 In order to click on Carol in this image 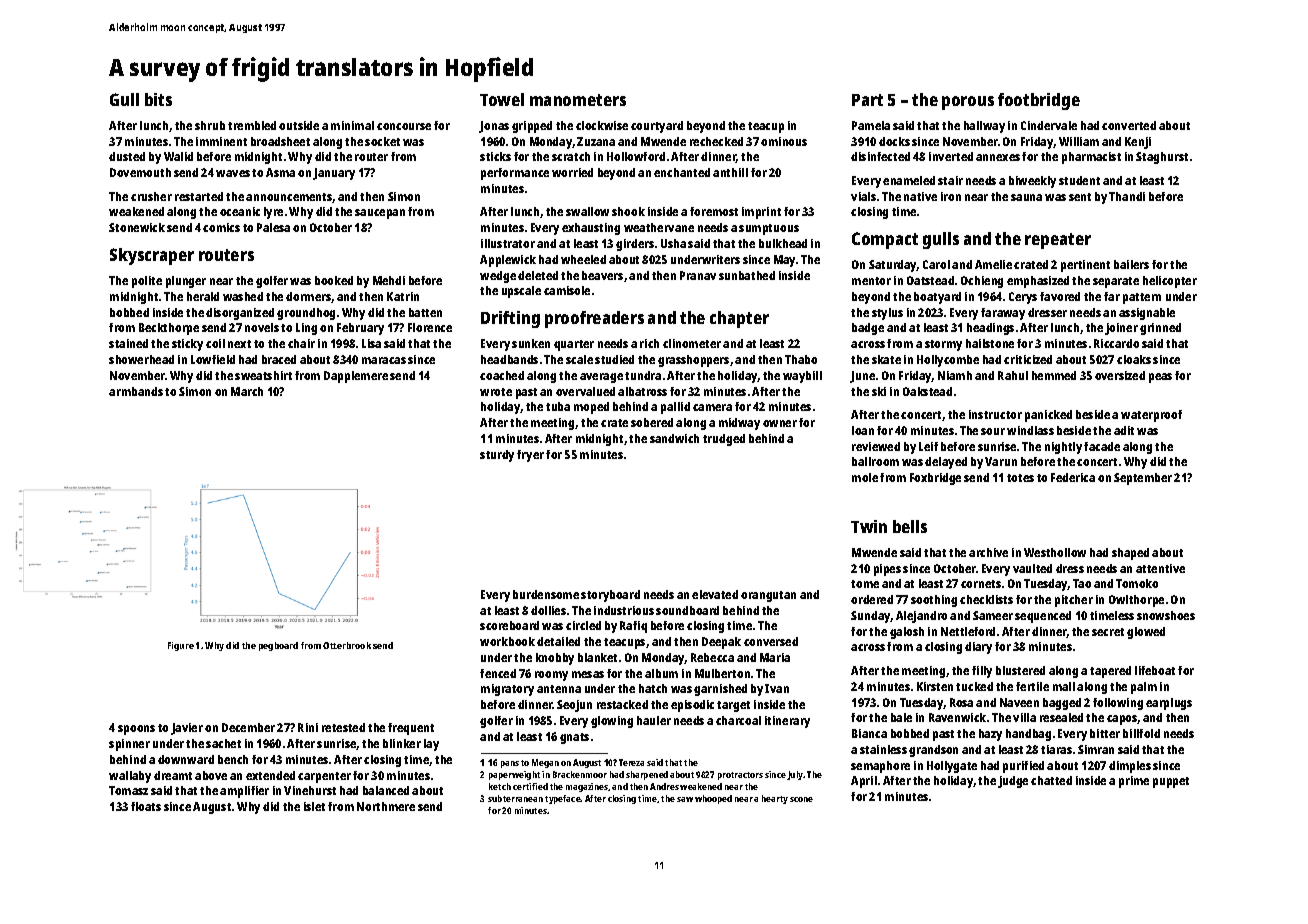, I will do `click(936, 264)`.
